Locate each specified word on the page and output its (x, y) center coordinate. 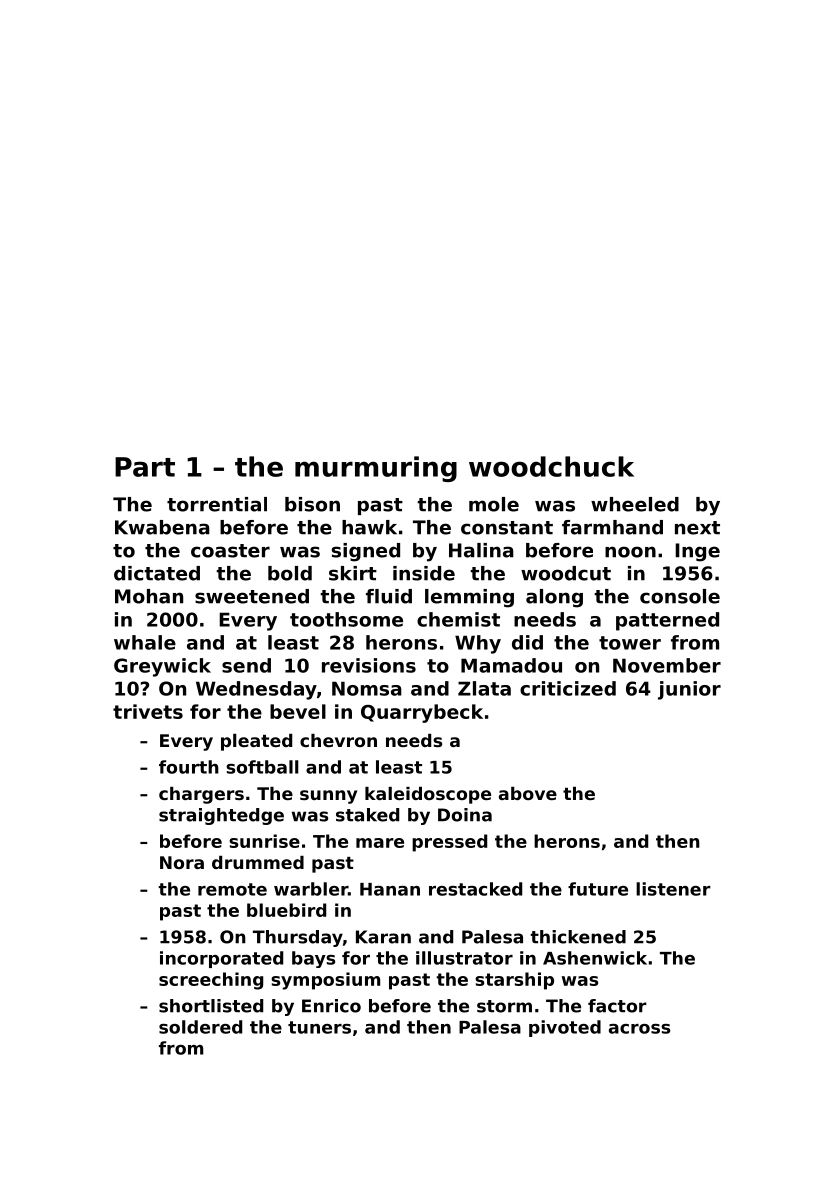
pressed (449, 843)
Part (145, 467)
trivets (148, 711)
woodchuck (551, 466)
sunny (328, 797)
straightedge (221, 816)
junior (689, 690)
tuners (319, 1027)
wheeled (635, 504)
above (528, 793)
